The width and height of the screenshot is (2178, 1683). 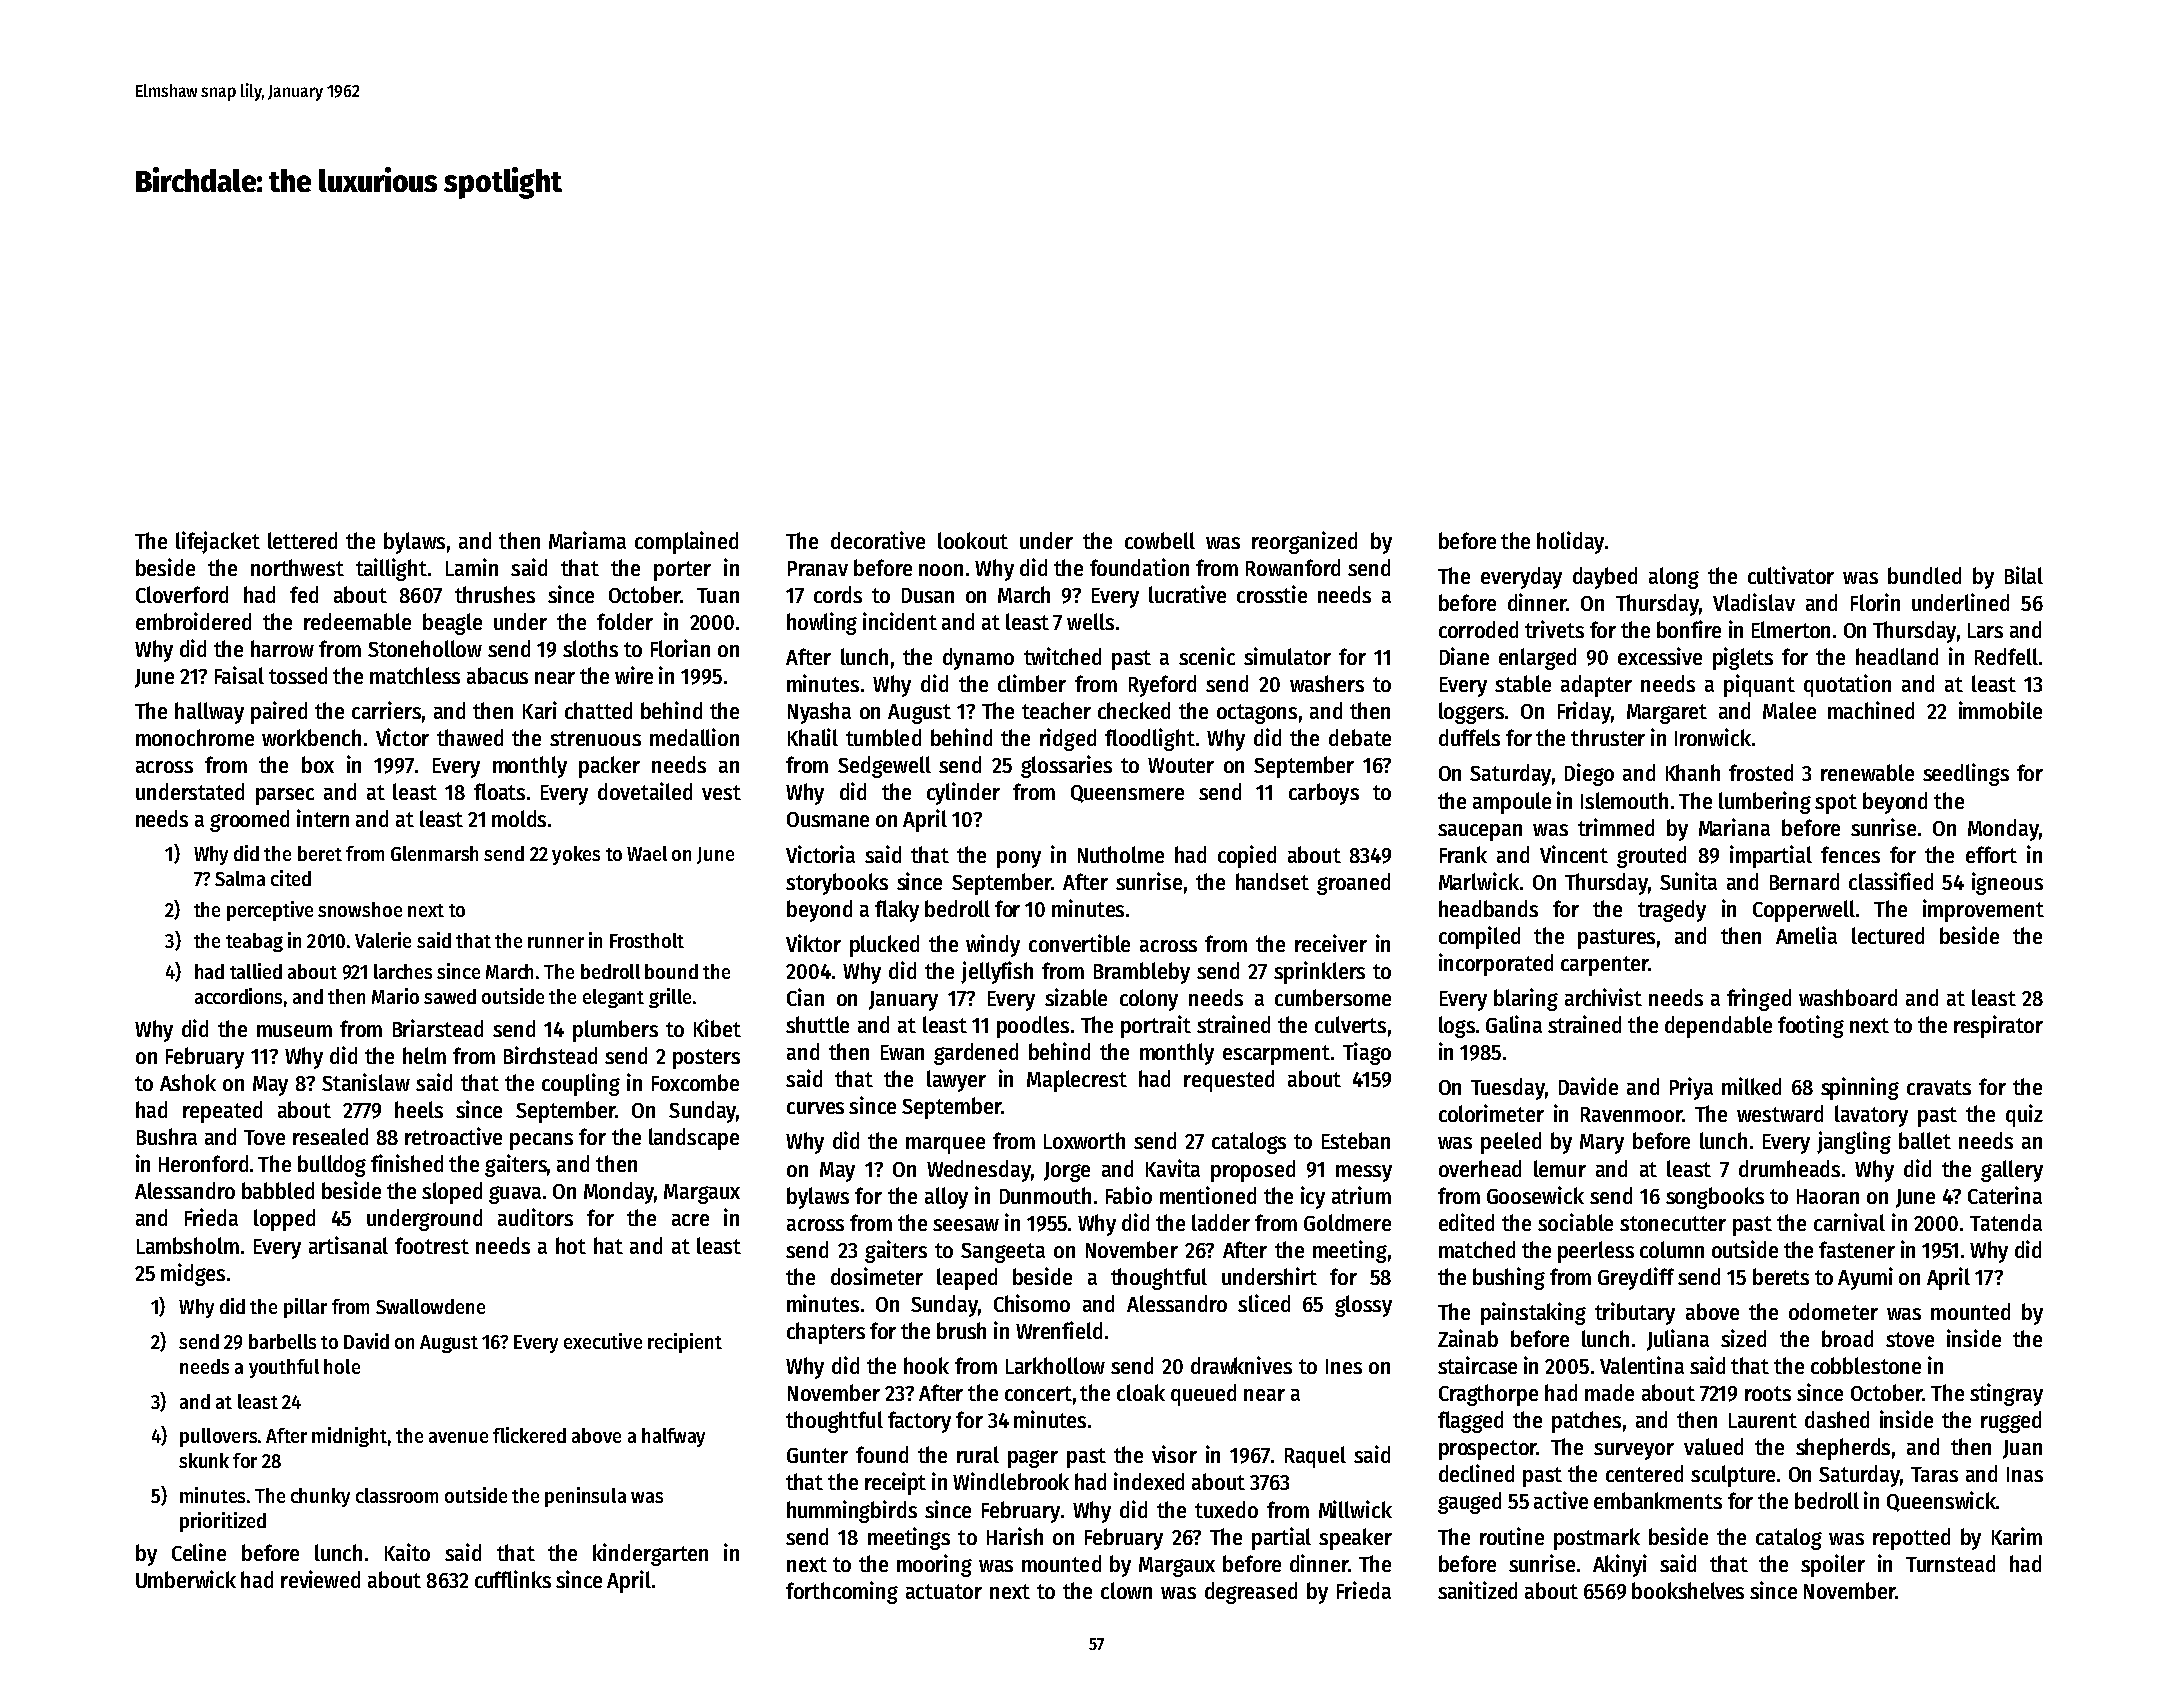 I want to click on trimmed, so click(x=1616, y=827).
